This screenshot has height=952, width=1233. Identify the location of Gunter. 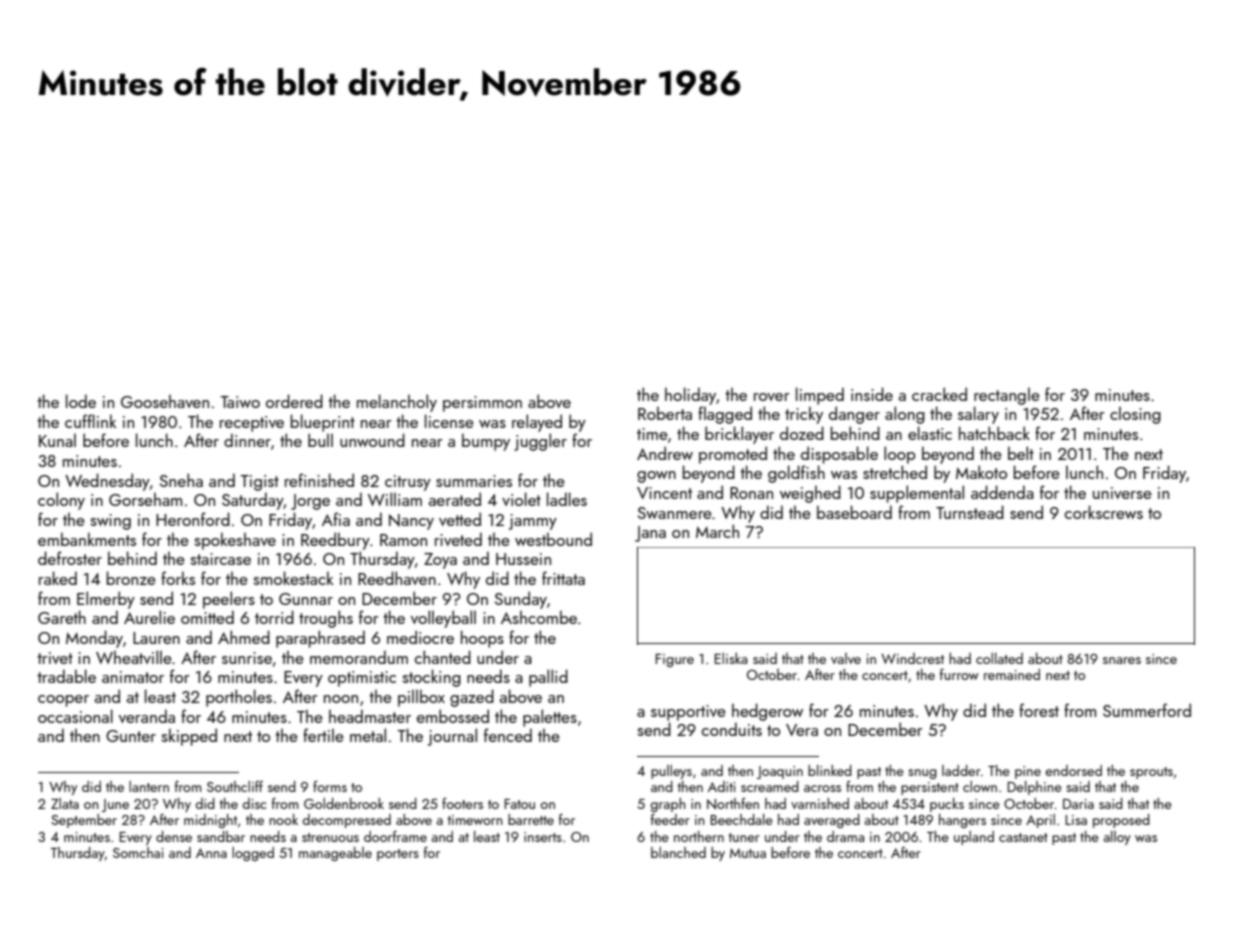
(131, 736).
